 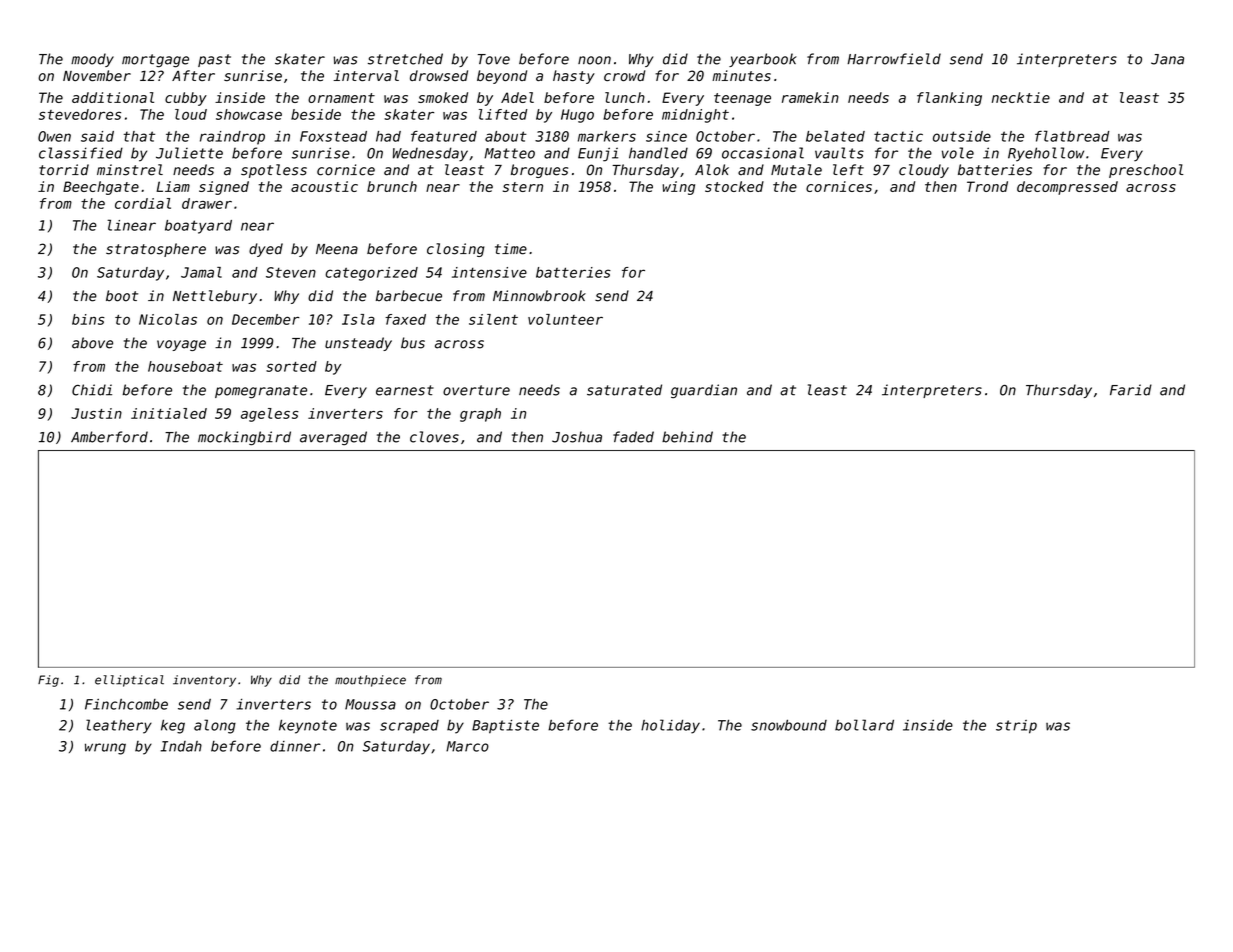 What do you see at coordinates (1131, 390) in the screenshot?
I see `Farid` at bounding box center [1131, 390].
